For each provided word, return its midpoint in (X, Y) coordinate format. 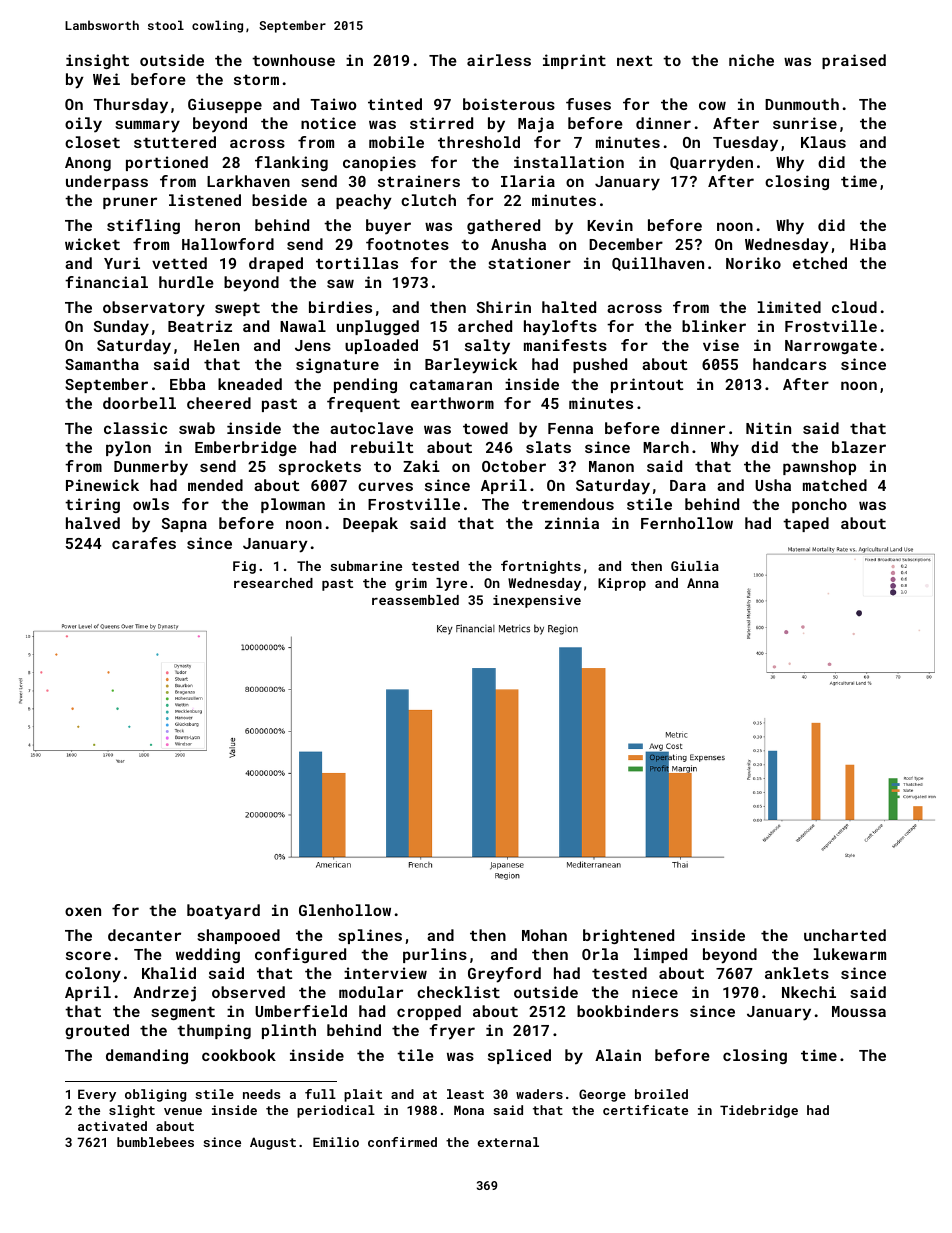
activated (112, 1126)
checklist (458, 992)
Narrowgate (831, 347)
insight (97, 61)
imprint (574, 61)
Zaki (421, 466)
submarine (366, 566)
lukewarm (850, 954)
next (634, 61)
